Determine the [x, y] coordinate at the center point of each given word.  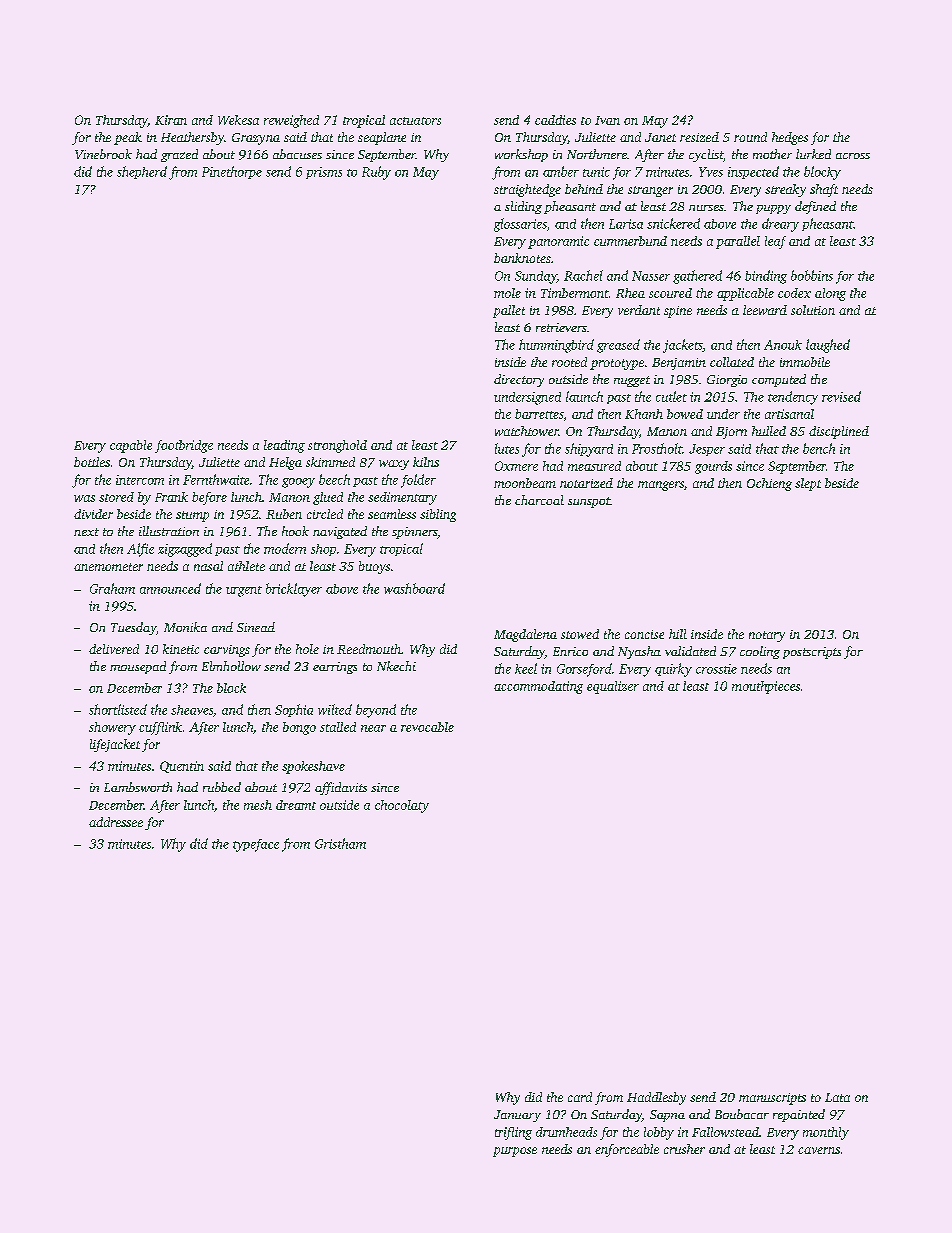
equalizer [613, 687]
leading [284, 446]
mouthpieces [766, 687]
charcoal [539, 500]
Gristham [340, 843]
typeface [256, 845]
